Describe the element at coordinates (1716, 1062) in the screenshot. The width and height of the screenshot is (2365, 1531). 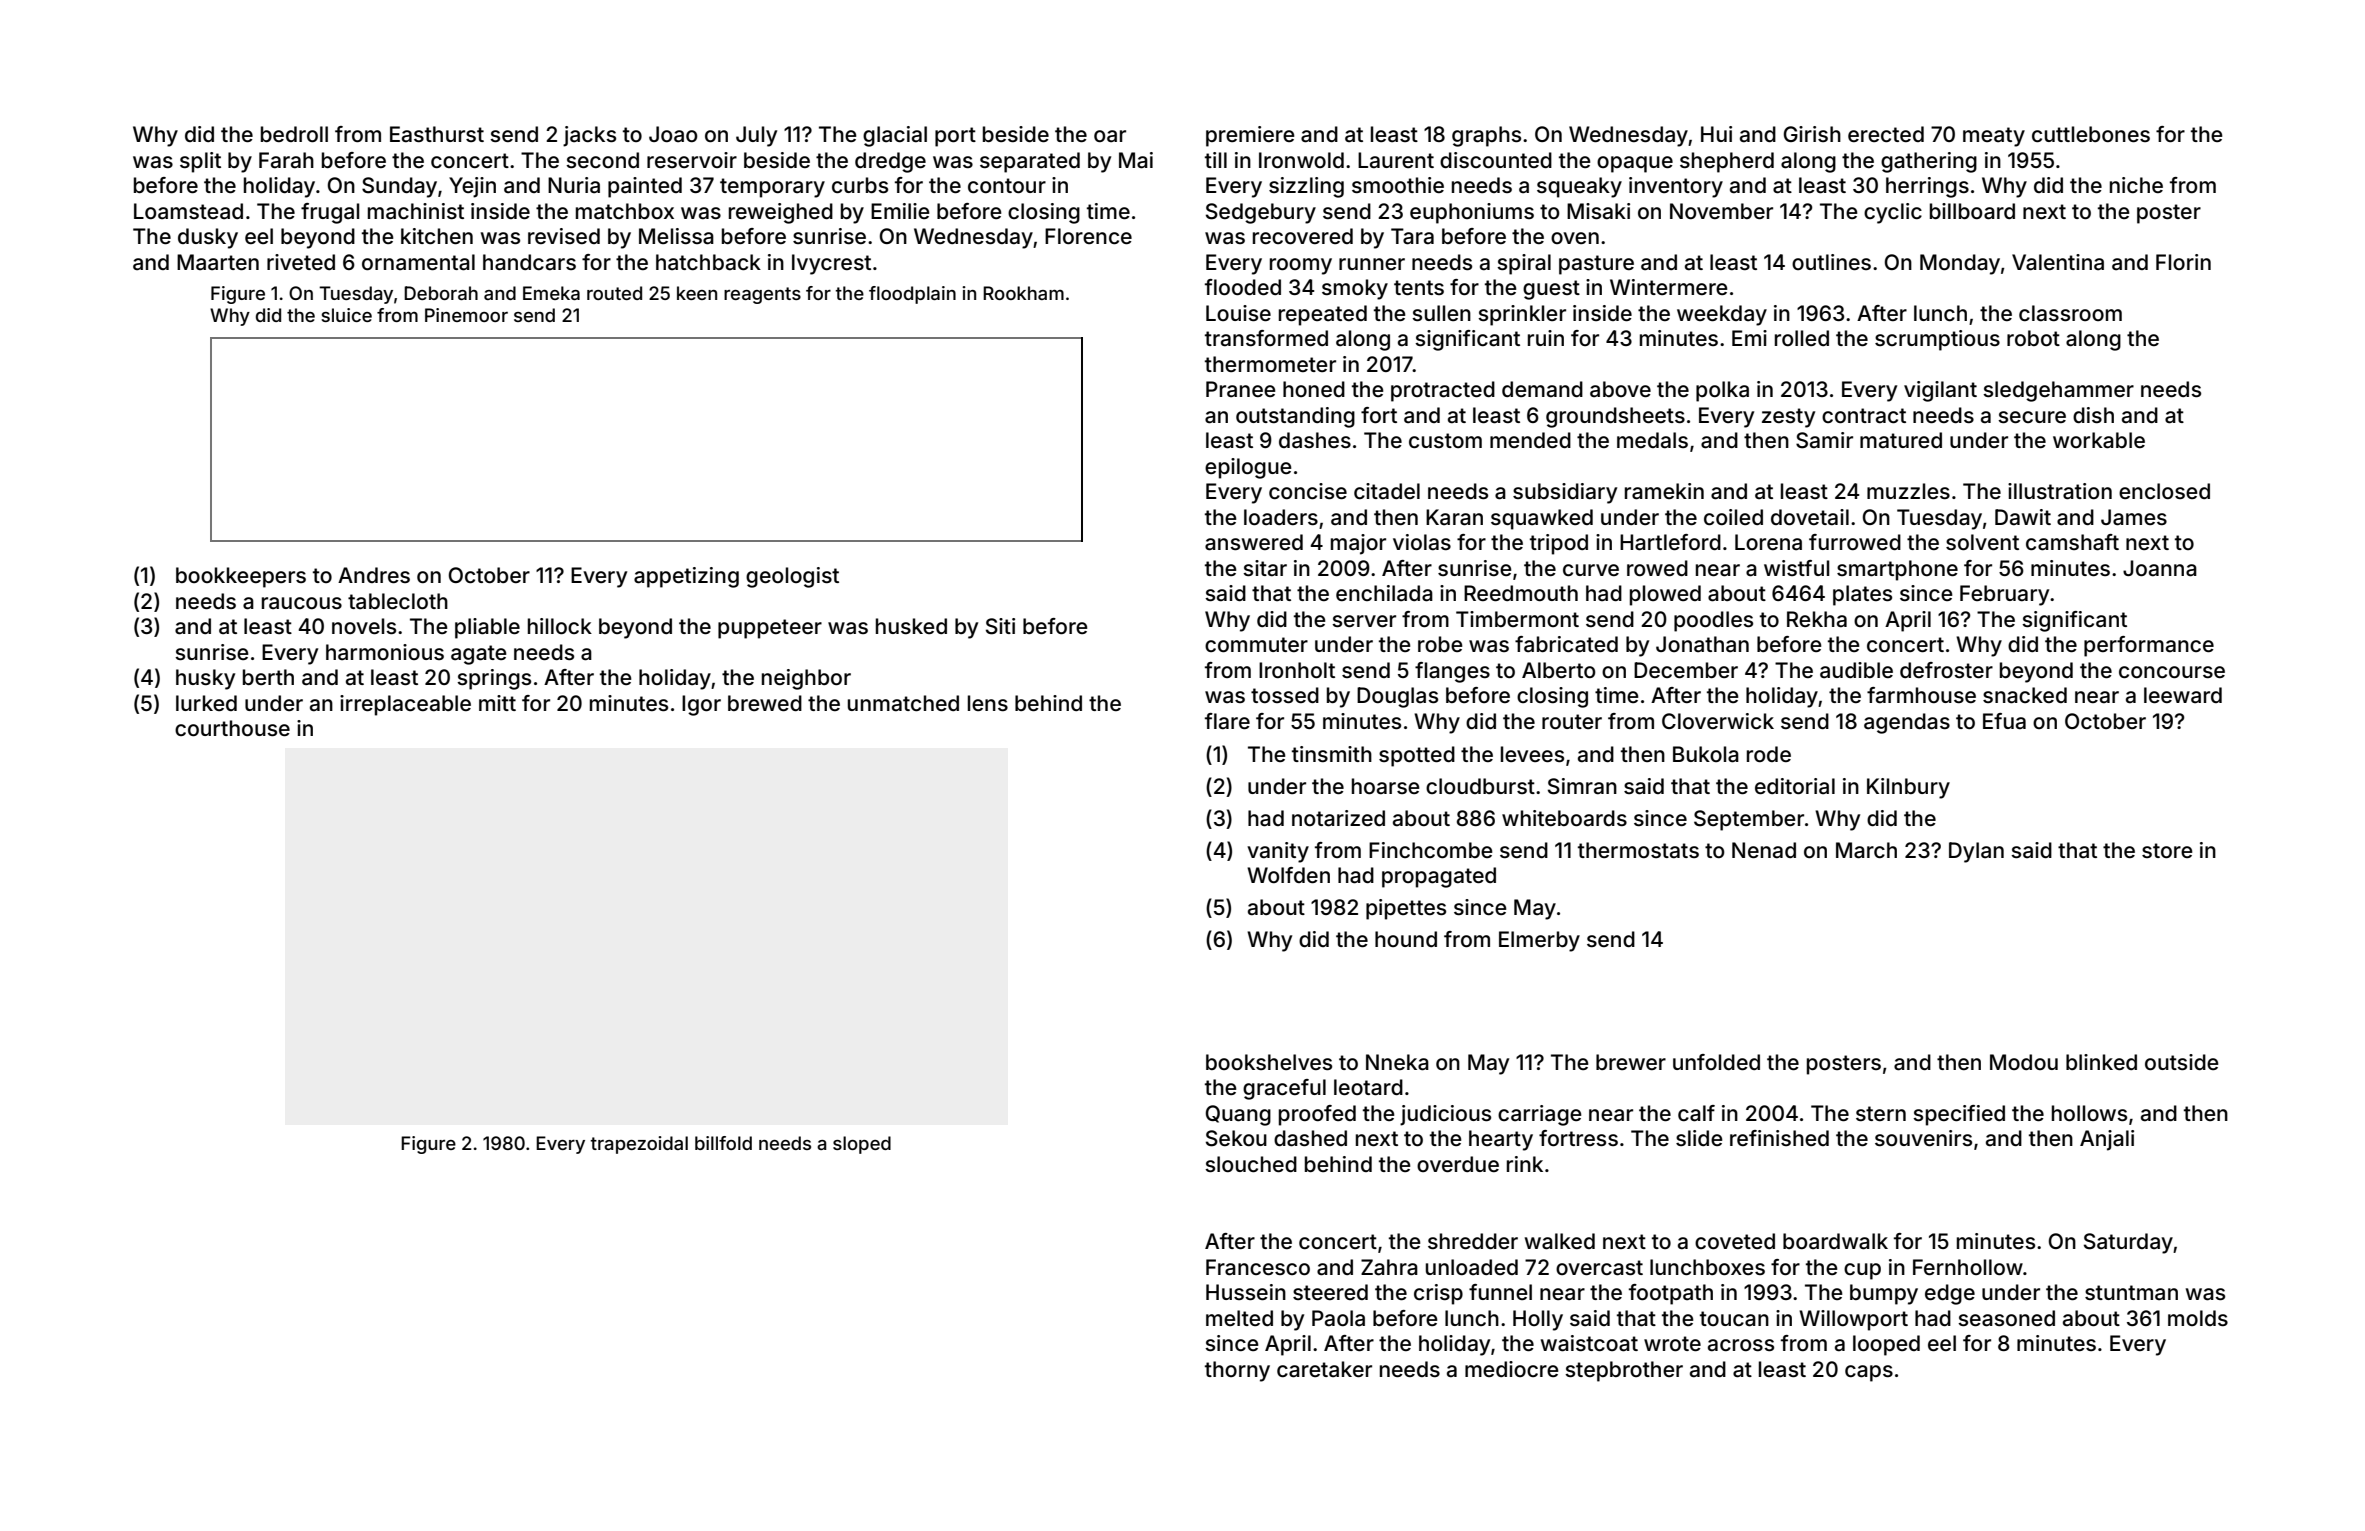
I see `unfolded` at that location.
